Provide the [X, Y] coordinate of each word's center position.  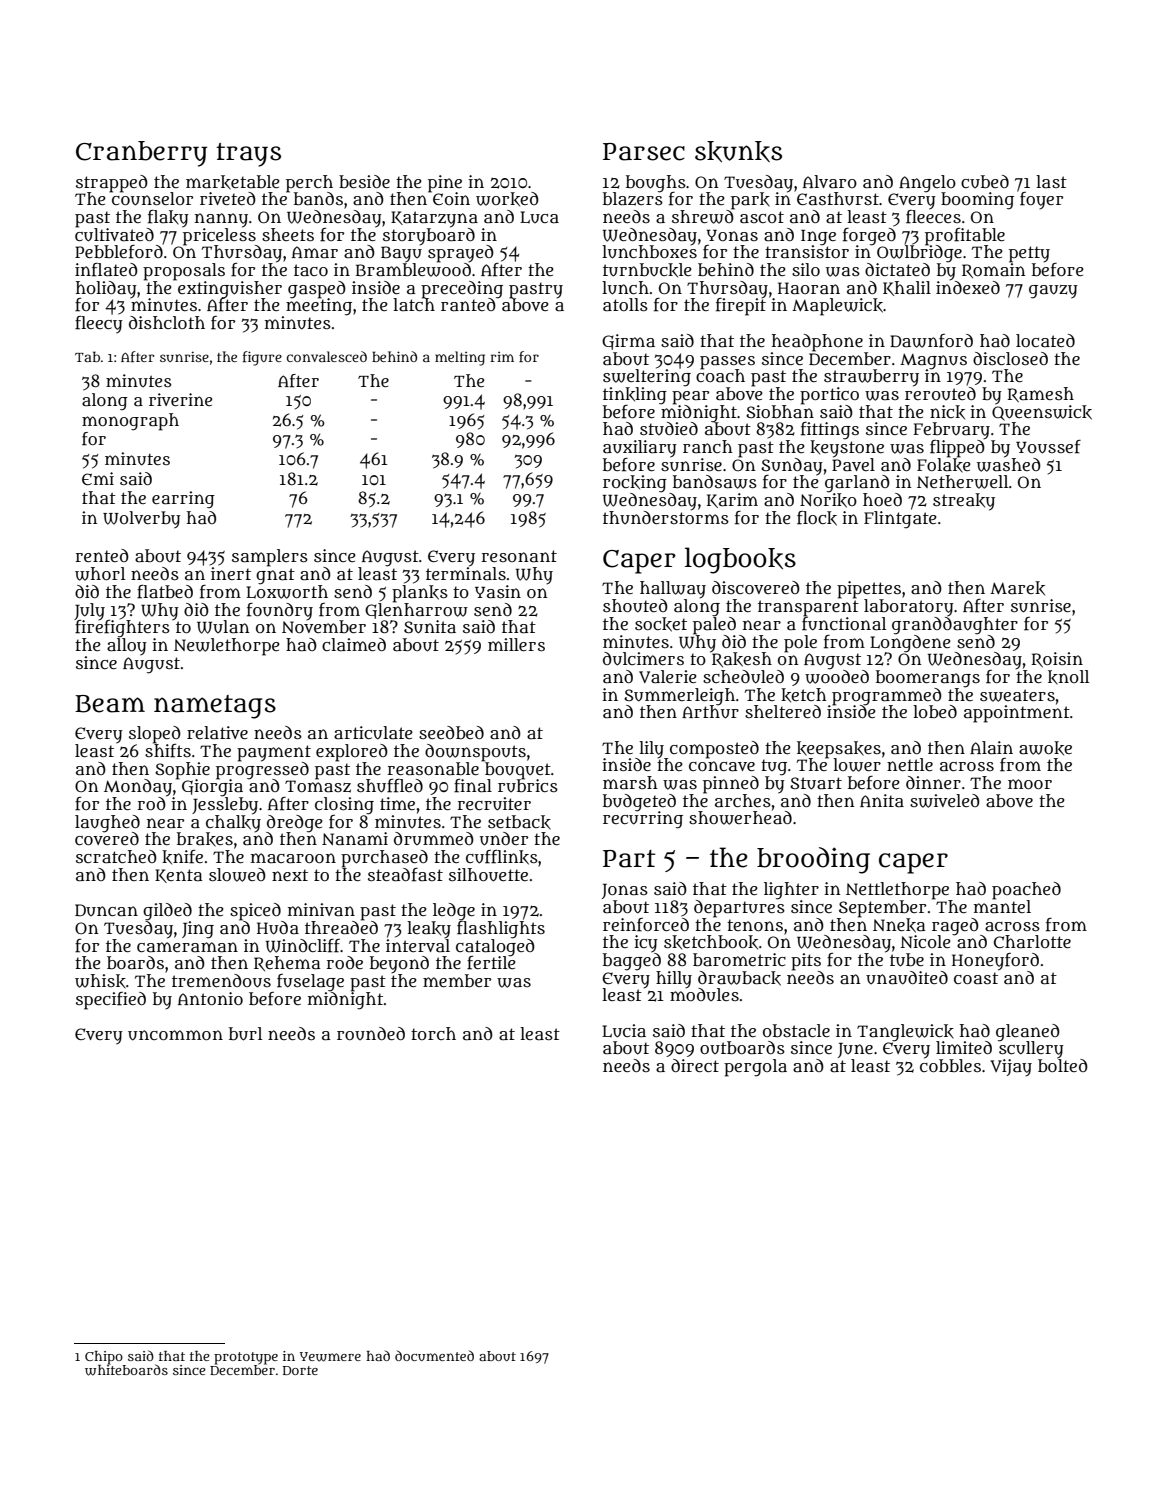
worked [507, 199]
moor [1030, 784]
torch [433, 1033]
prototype [246, 1358]
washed [1009, 464]
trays [248, 155]
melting [460, 358]
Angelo [927, 183]
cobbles [950, 1065]
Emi [98, 478]
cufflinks [502, 857]
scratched [116, 856]
